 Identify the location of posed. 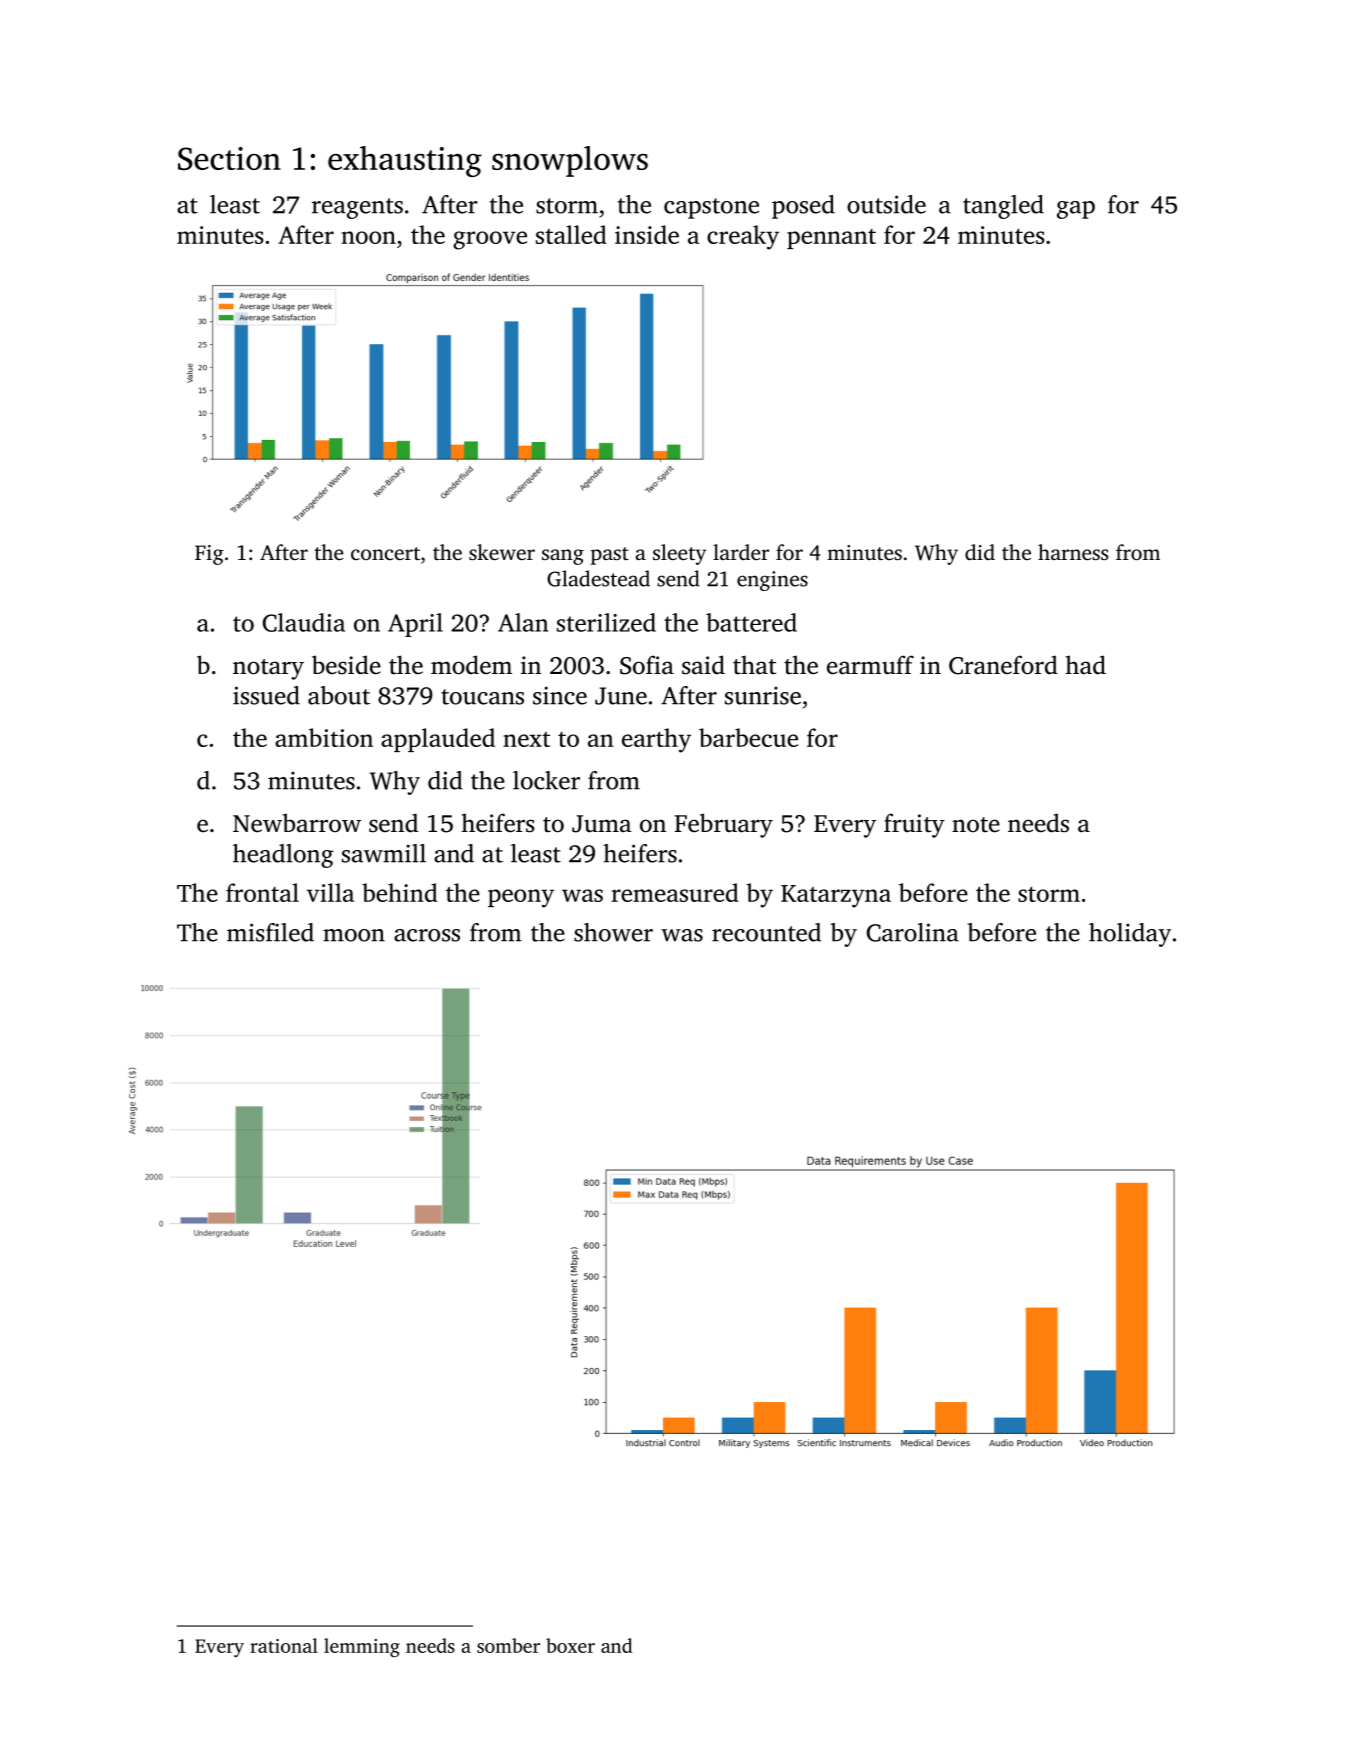
(803, 207).
